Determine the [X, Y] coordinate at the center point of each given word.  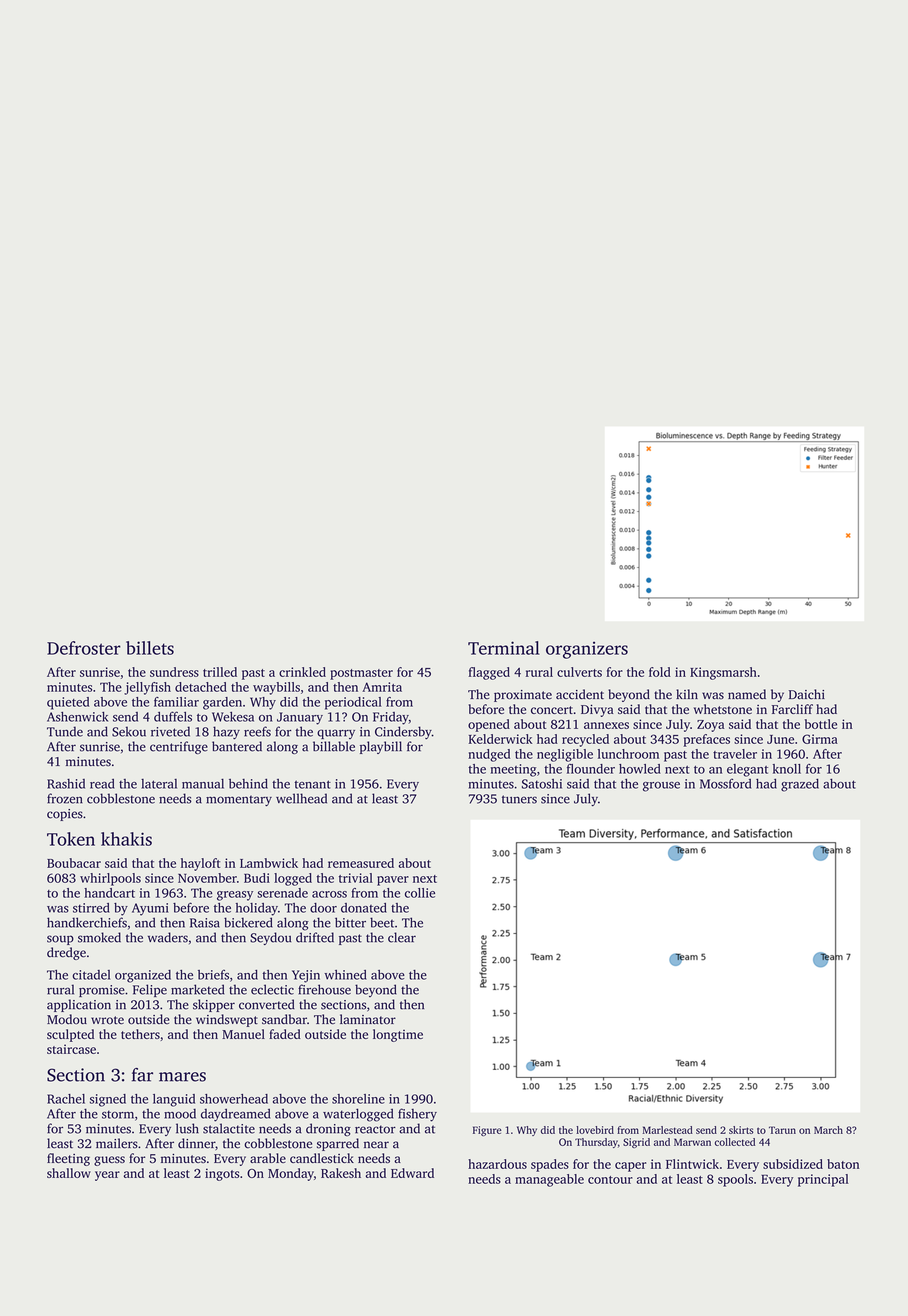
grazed [800, 785]
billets [150, 648]
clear [402, 937]
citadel [91, 975]
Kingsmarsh [723, 673]
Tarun [782, 1130]
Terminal [504, 648]
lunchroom [628, 754]
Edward [412, 1173]
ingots [222, 1174]
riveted [170, 731]
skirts [741, 1130]
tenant [312, 784]
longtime [398, 1035]
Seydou [270, 938]
